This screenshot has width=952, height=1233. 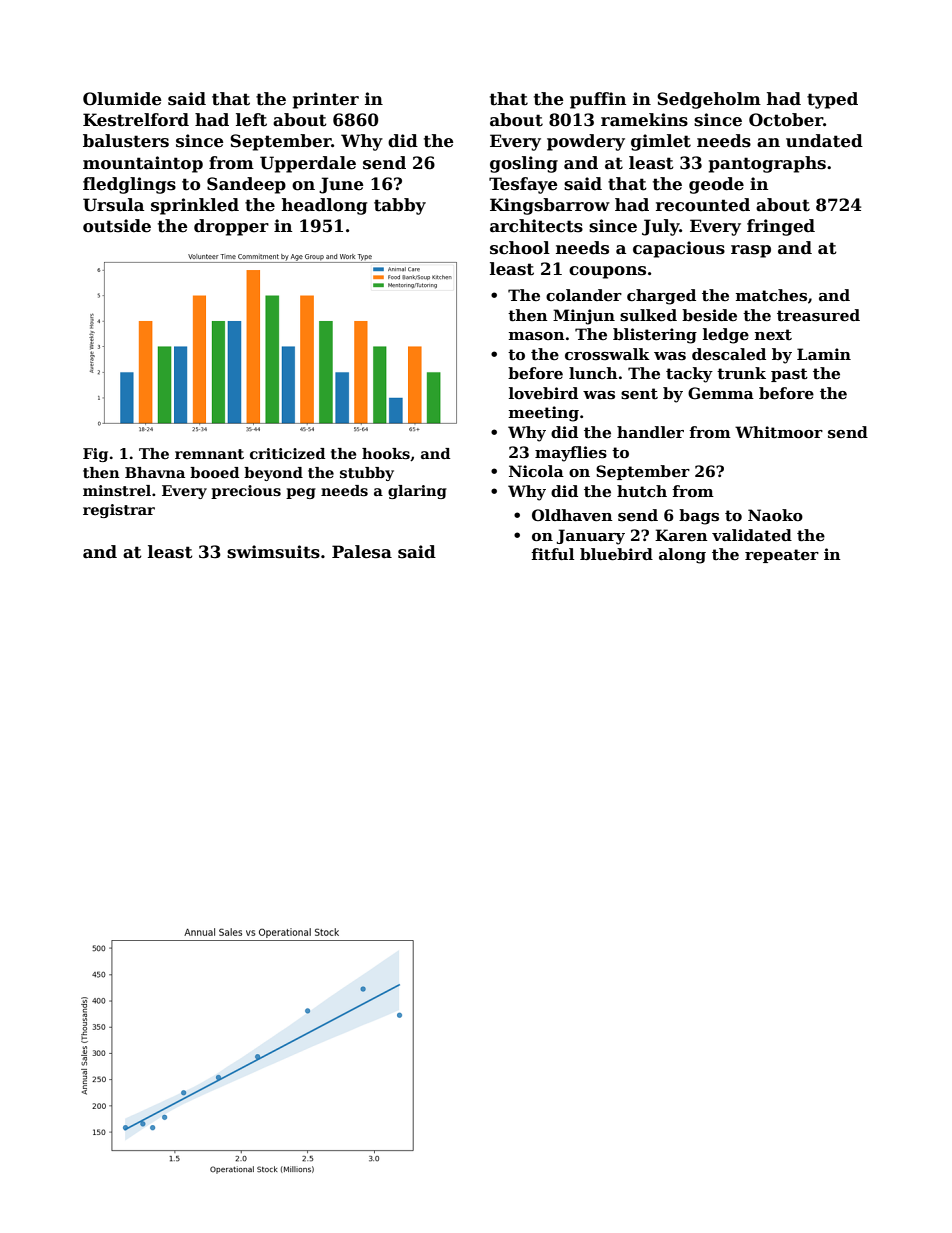 What do you see at coordinates (824, 141) in the screenshot?
I see `undated` at bounding box center [824, 141].
